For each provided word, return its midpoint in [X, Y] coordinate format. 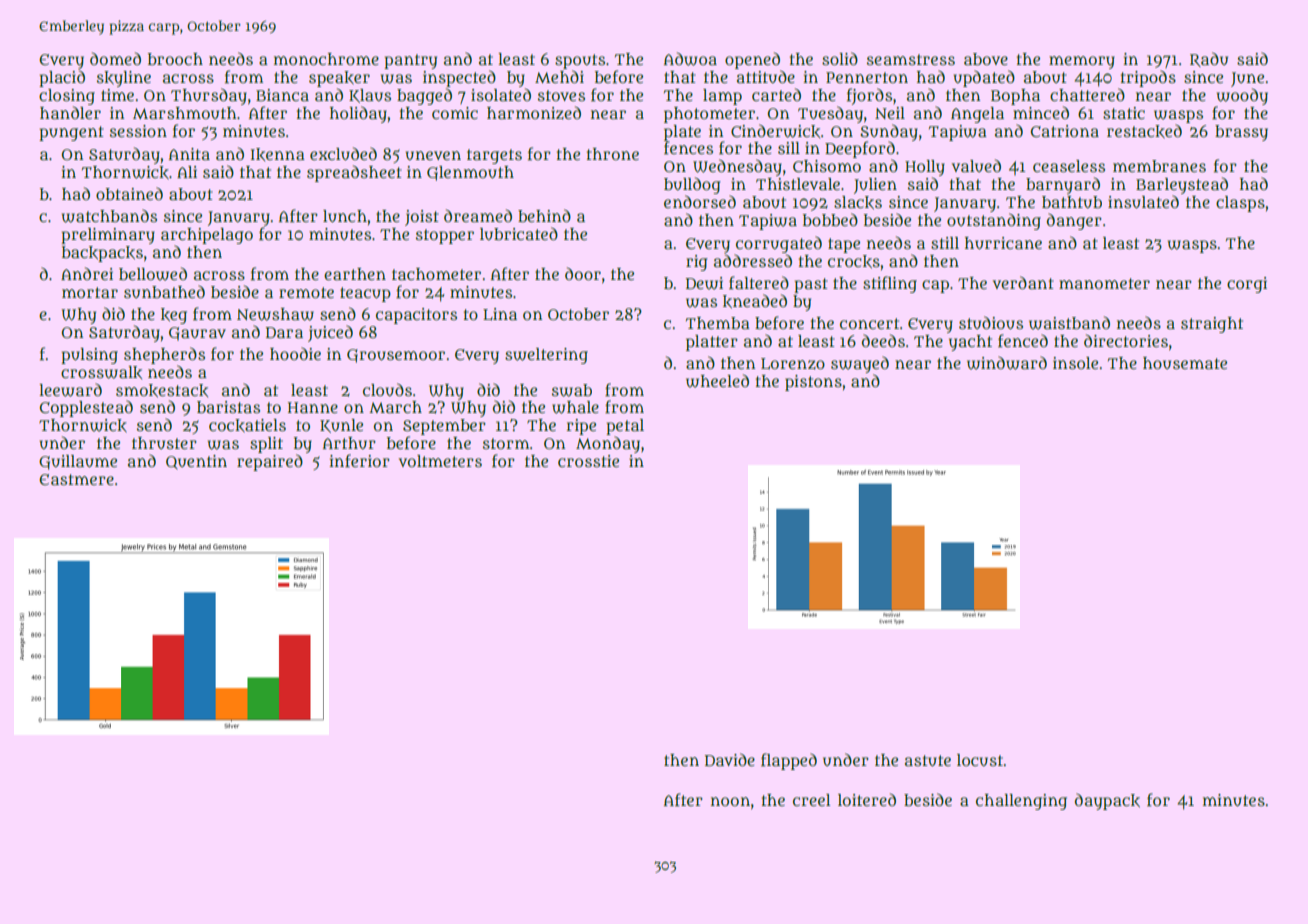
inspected [459, 78]
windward [1007, 363]
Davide [730, 759]
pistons [813, 383]
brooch [175, 59]
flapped [789, 761]
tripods [1148, 78]
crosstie [588, 461]
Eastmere [76, 479]
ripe [581, 427]
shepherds [164, 355]
